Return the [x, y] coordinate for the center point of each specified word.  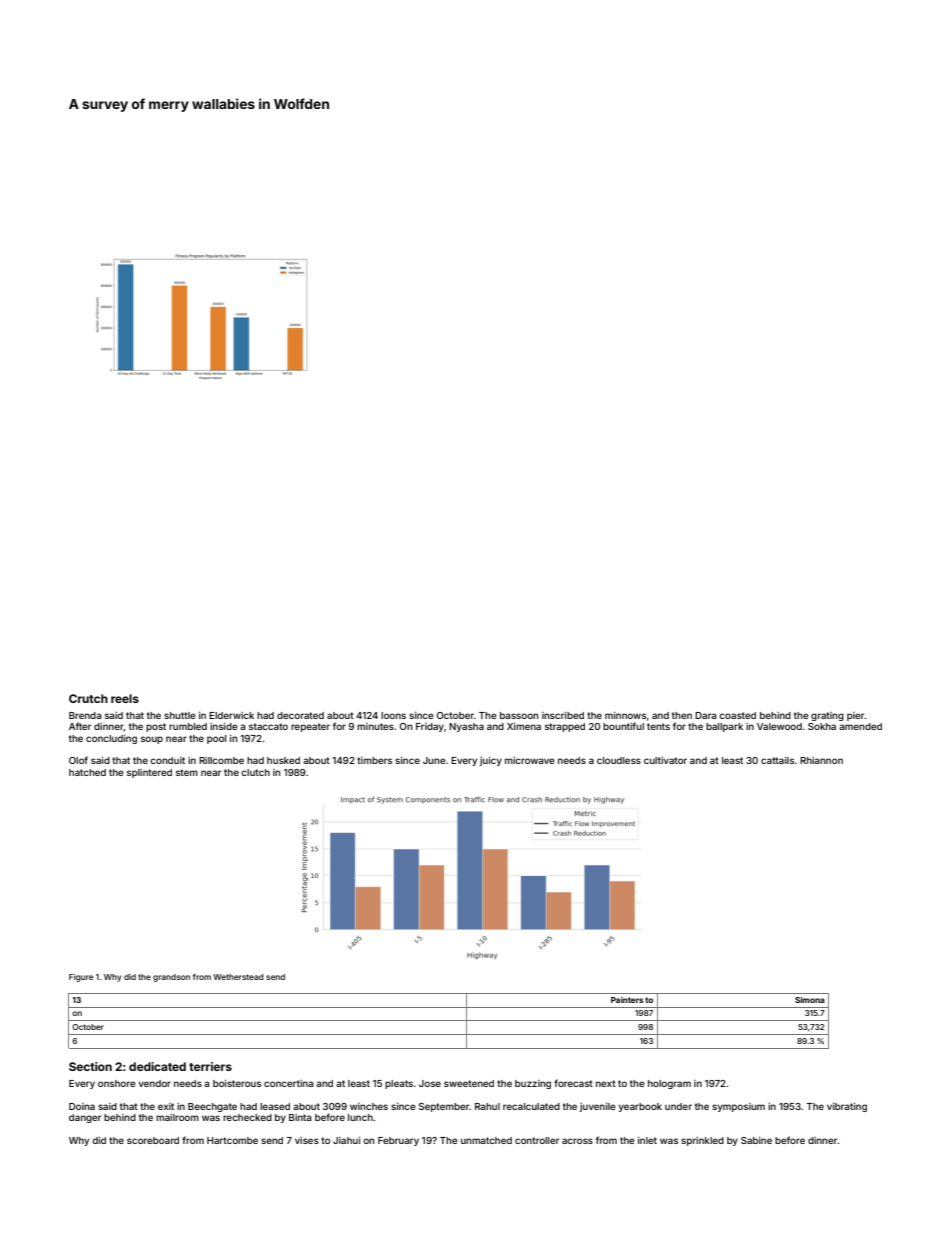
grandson [171, 978]
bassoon [519, 715]
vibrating [847, 1107]
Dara [705, 715]
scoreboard [153, 1140]
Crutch [88, 698]
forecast [573, 1083]
